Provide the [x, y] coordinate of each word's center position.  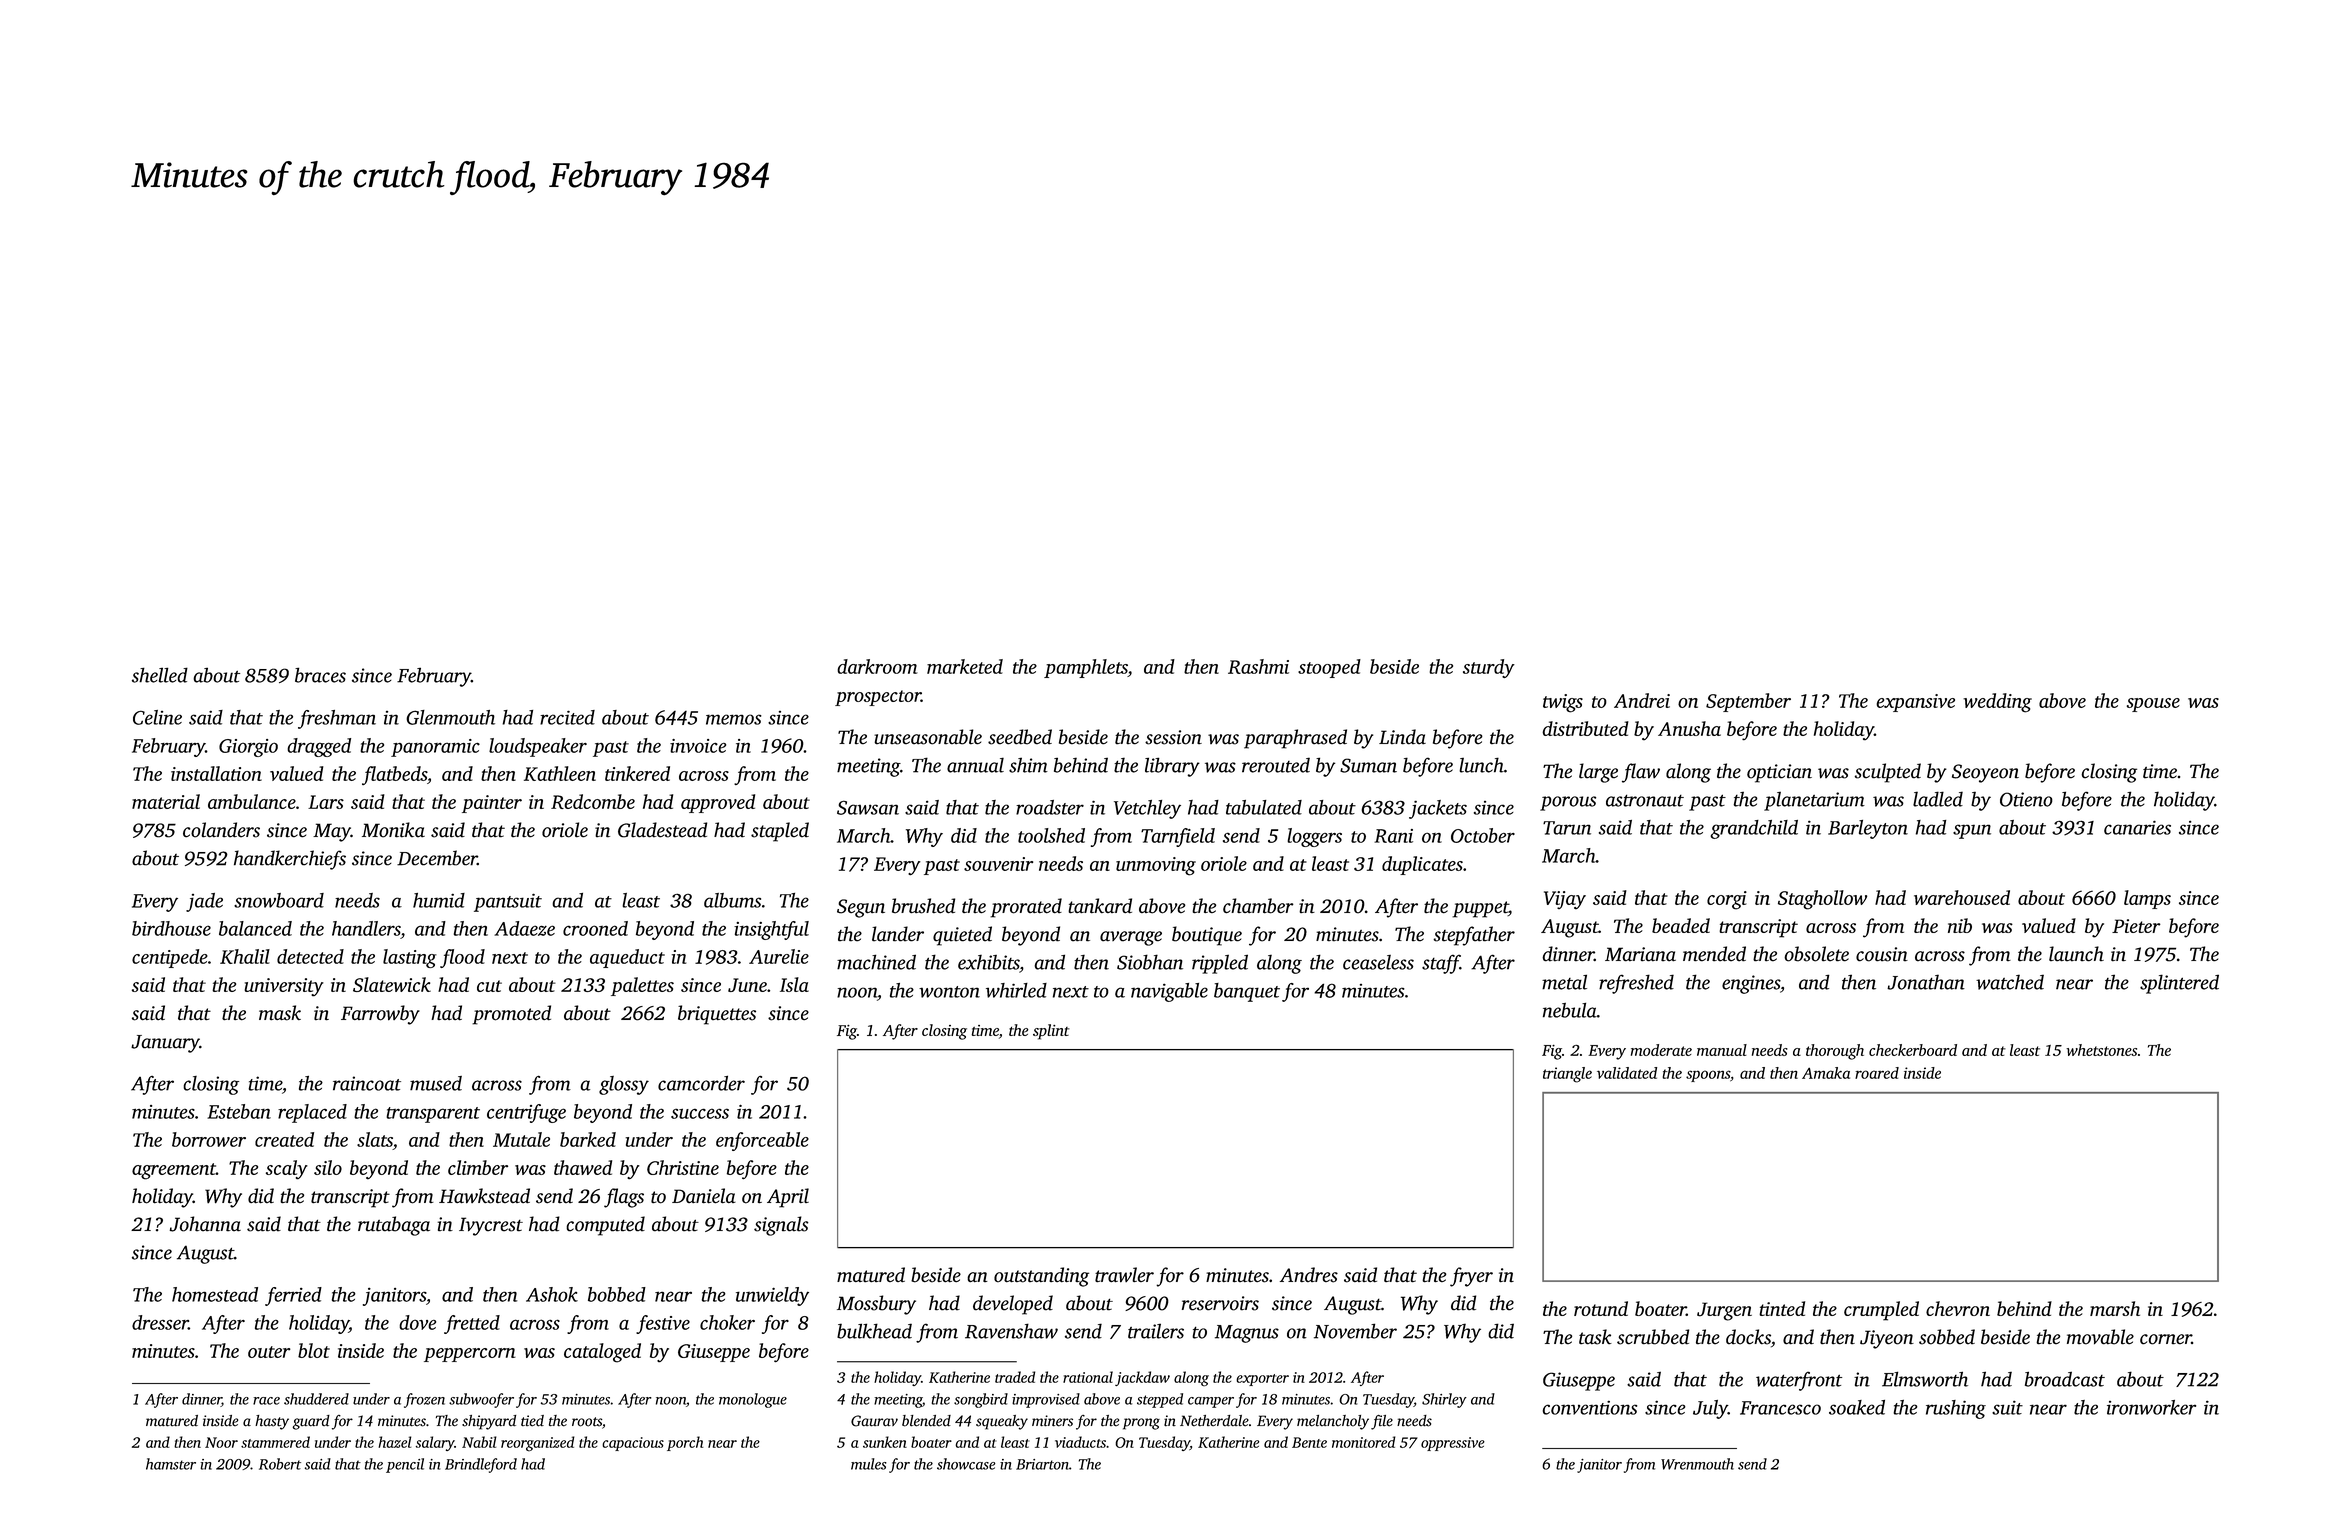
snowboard [279, 900]
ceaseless [1378, 962]
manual [1722, 1050]
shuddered [316, 1399]
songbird [981, 1400]
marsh [2115, 1308]
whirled [1016, 990]
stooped [1329, 668]
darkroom [878, 666]
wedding [1997, 703]
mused [436, 1083]
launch [2076, 954]
